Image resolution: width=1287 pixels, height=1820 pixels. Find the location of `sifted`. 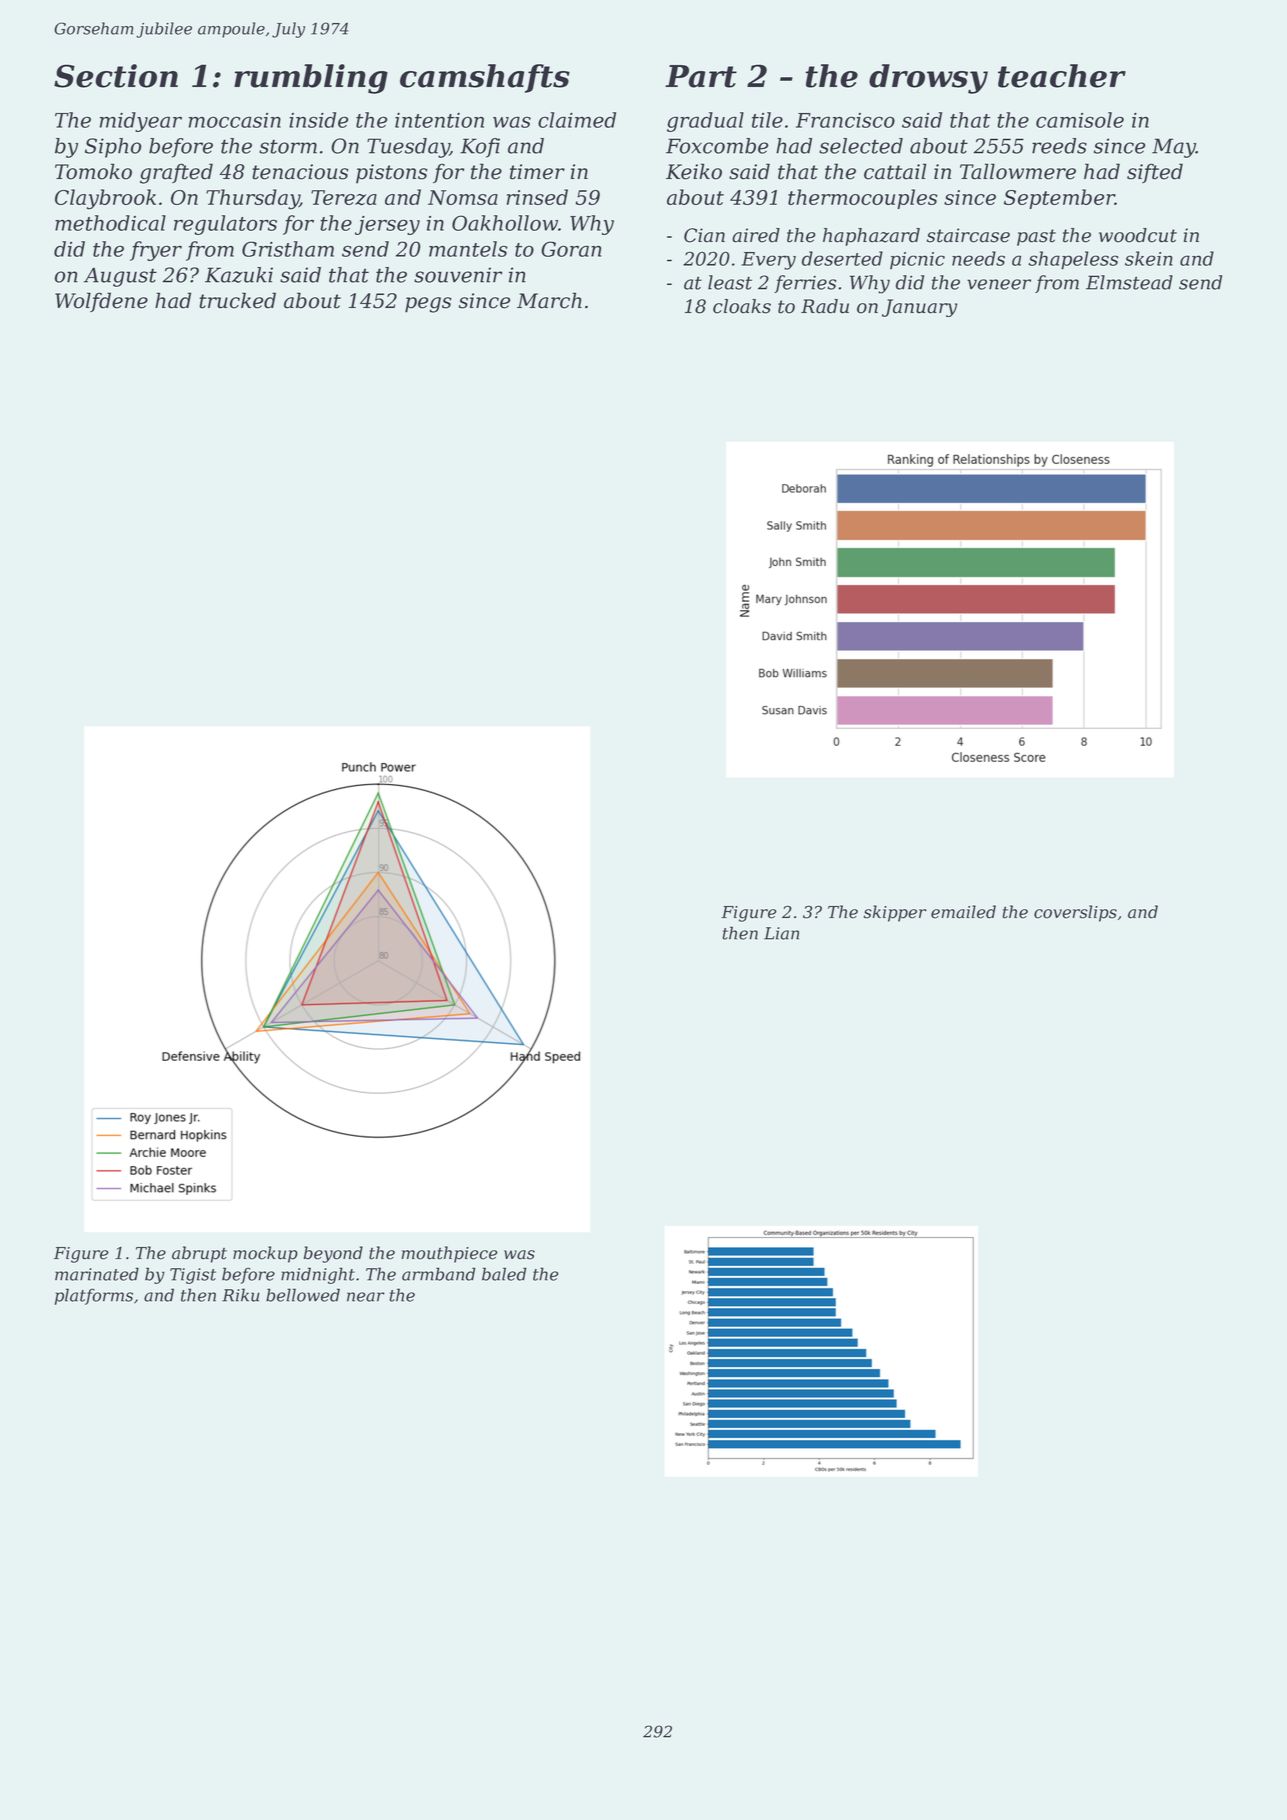

sifted is located at coordinates (1155, 173).
